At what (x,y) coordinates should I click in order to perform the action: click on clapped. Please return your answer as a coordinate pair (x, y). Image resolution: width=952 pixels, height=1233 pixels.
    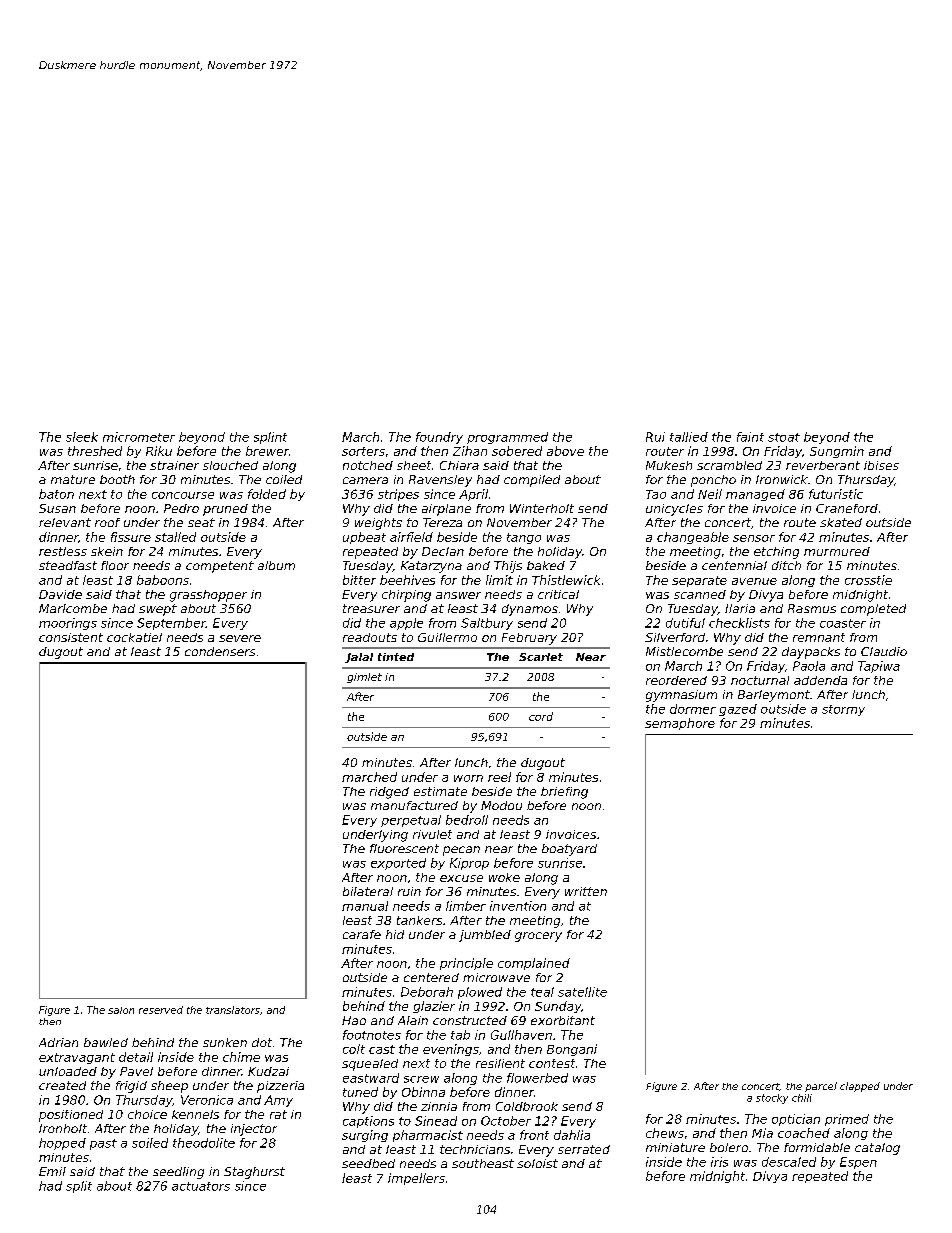
    Looking at the image, I should click on (860, 1087).
